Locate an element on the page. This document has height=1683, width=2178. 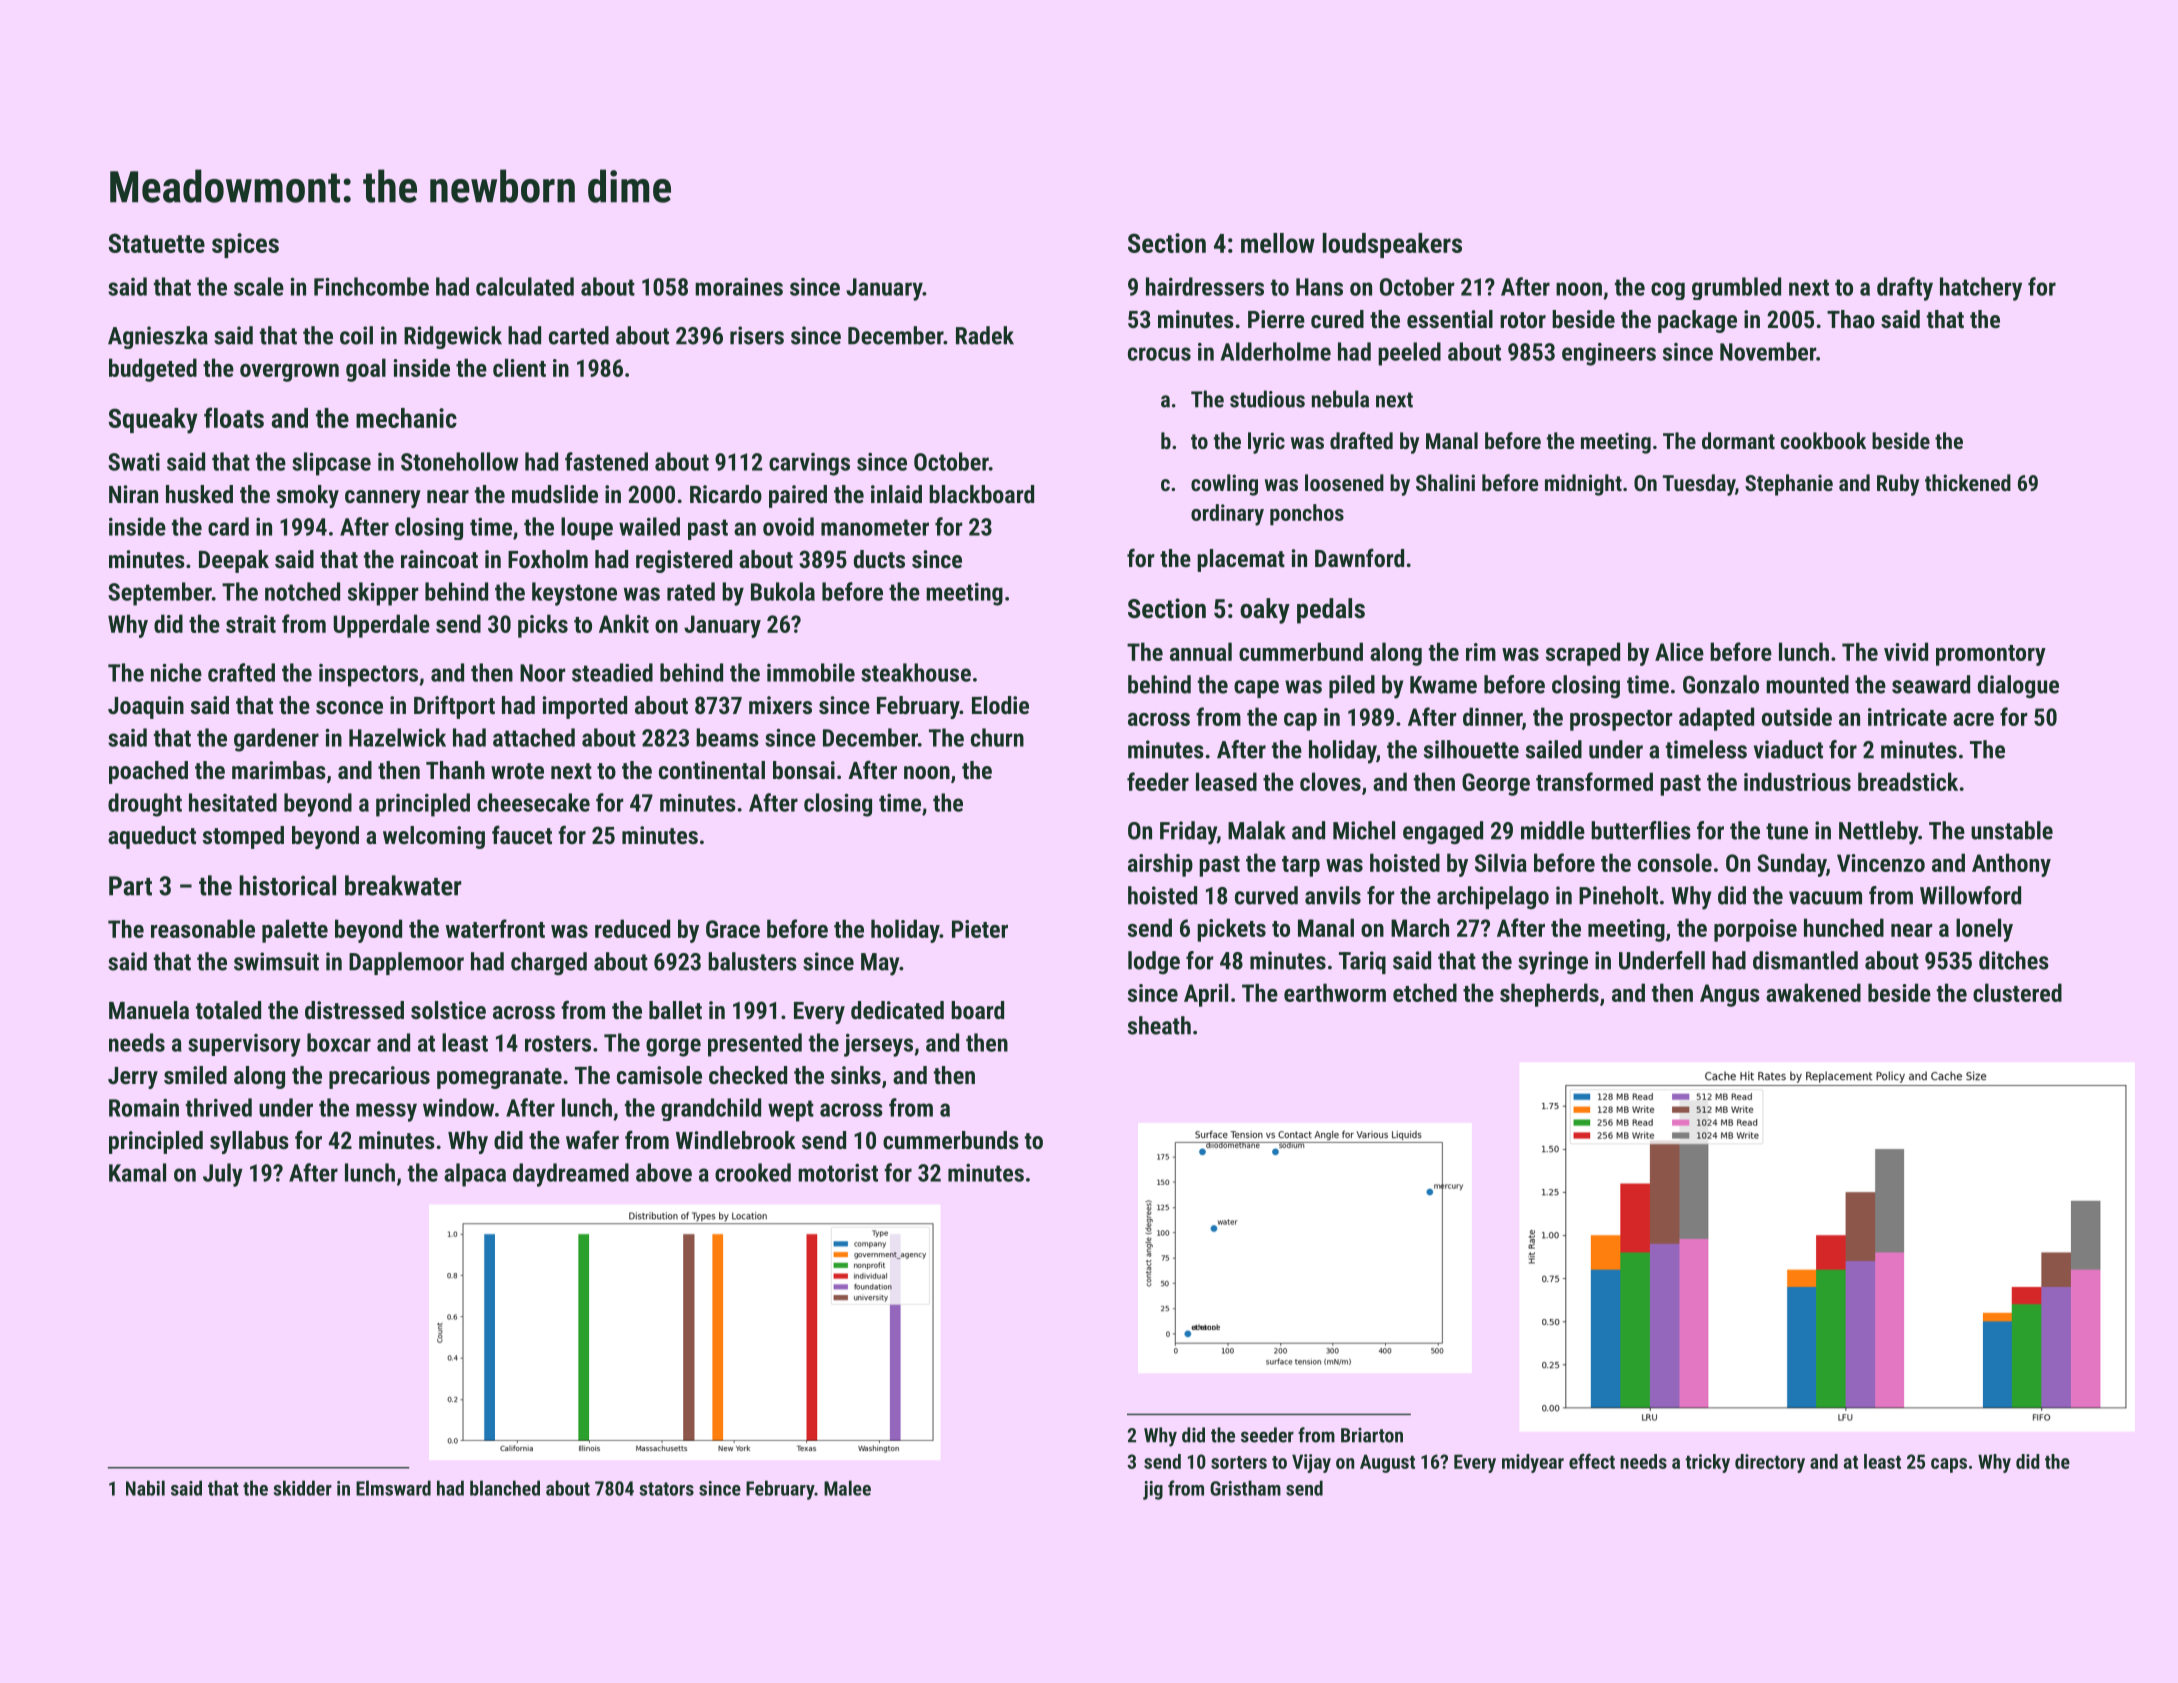
Swati is located at coordinates (134, 462).
